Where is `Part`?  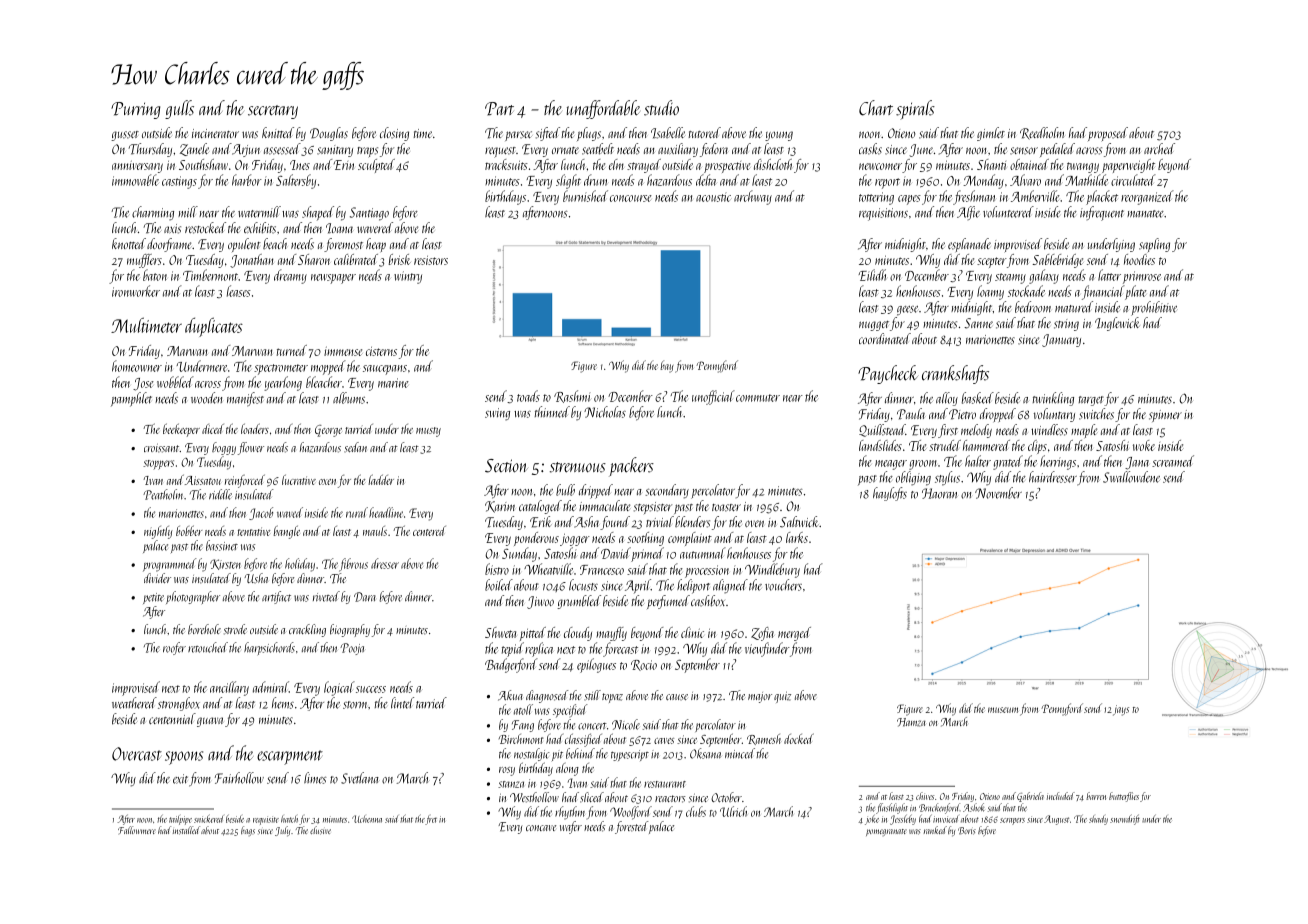
Part is located at coordinates (499, 109).
